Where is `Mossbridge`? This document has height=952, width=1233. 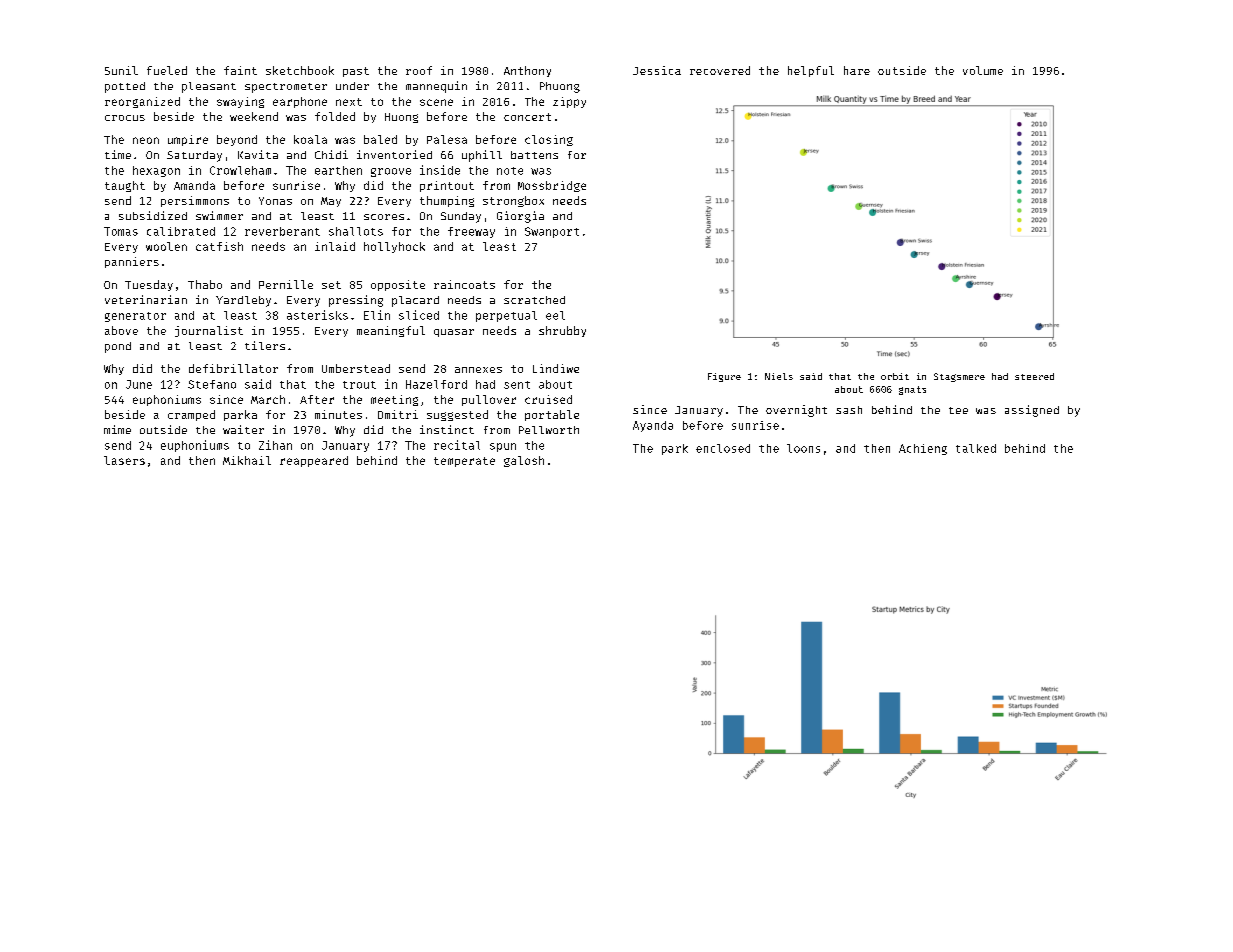 Mossbridge is located at coordinates (552, 186).
